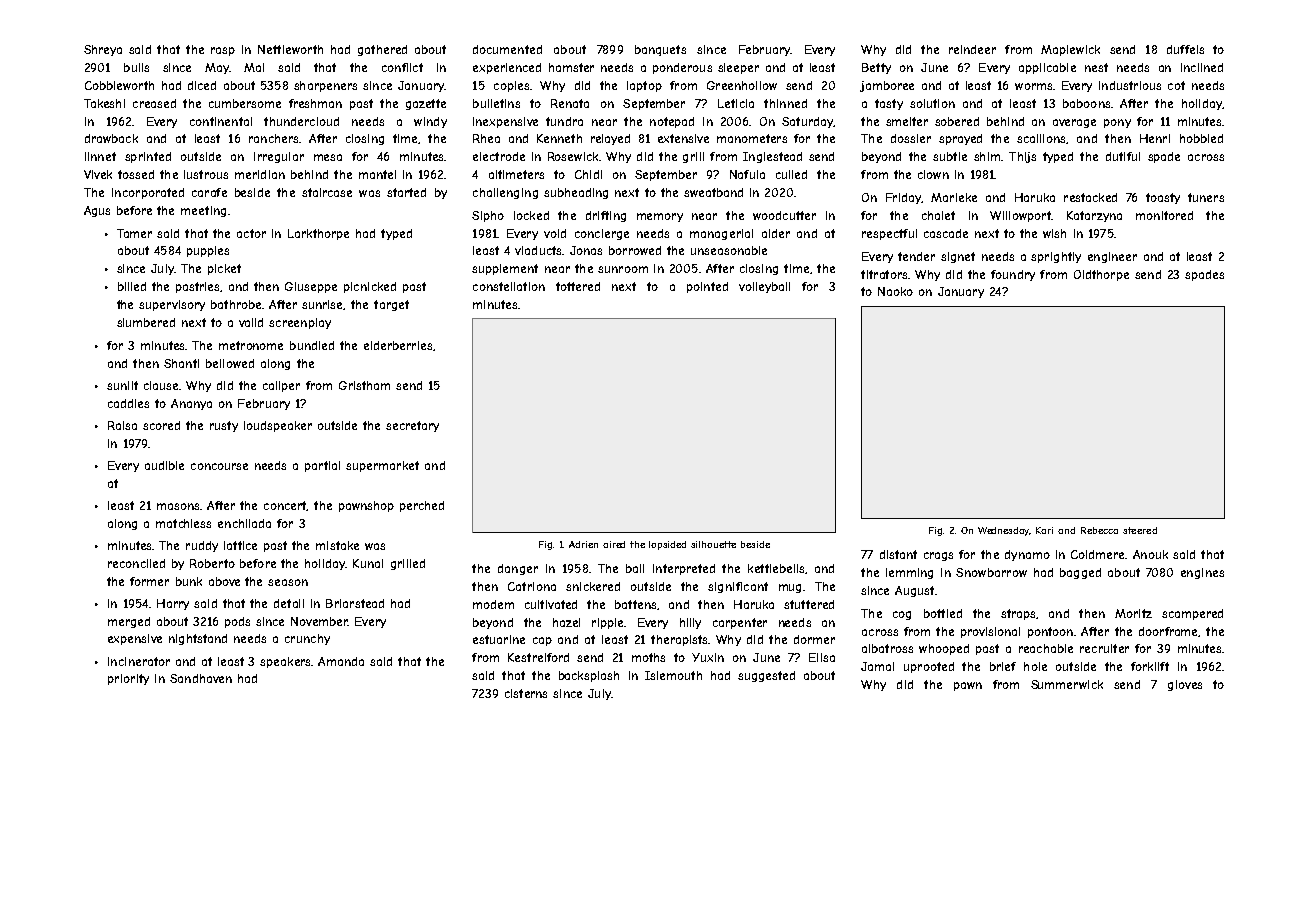 Image resolution: width=1308 pixels, height=924 pixels. What do you see at coordinates (526, 693) in the document?
I see `cisterns` at bounding box center [526, 693].
